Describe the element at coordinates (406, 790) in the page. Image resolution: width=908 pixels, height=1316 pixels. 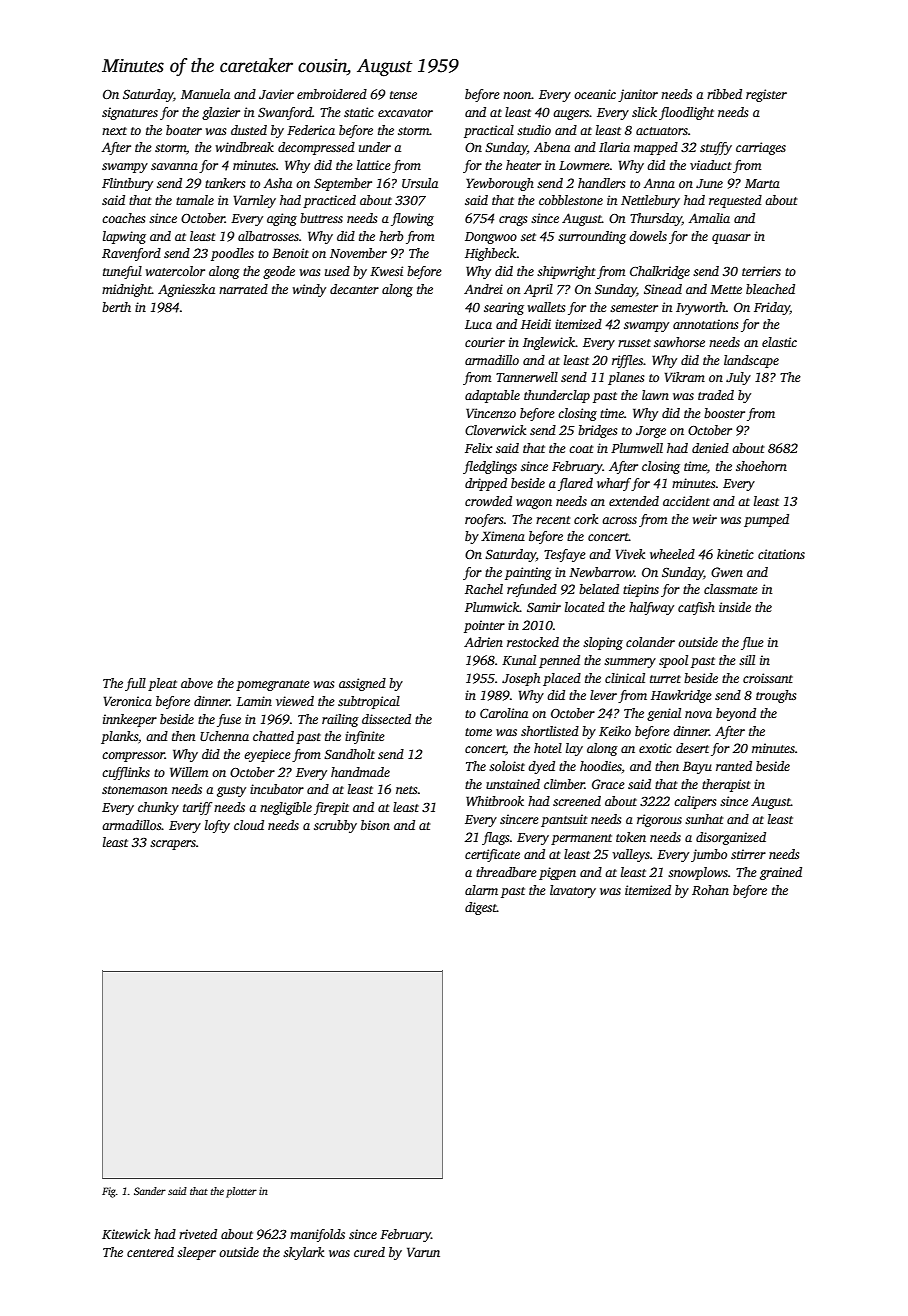
I see `nets` at that location.
